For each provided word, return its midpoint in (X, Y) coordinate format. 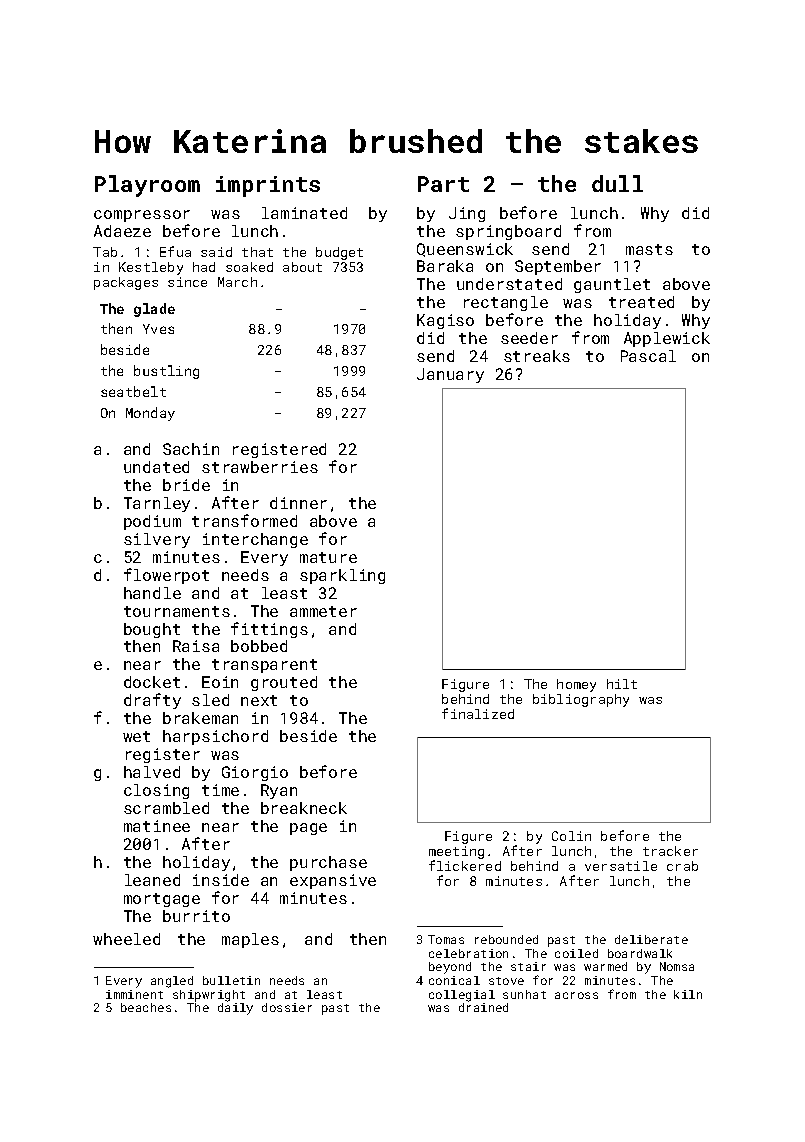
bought (152, 630)
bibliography (581, 700)
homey (576, 685)
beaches (146, 1007)
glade (154, 310)
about (302, 267)
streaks (537, 356)
